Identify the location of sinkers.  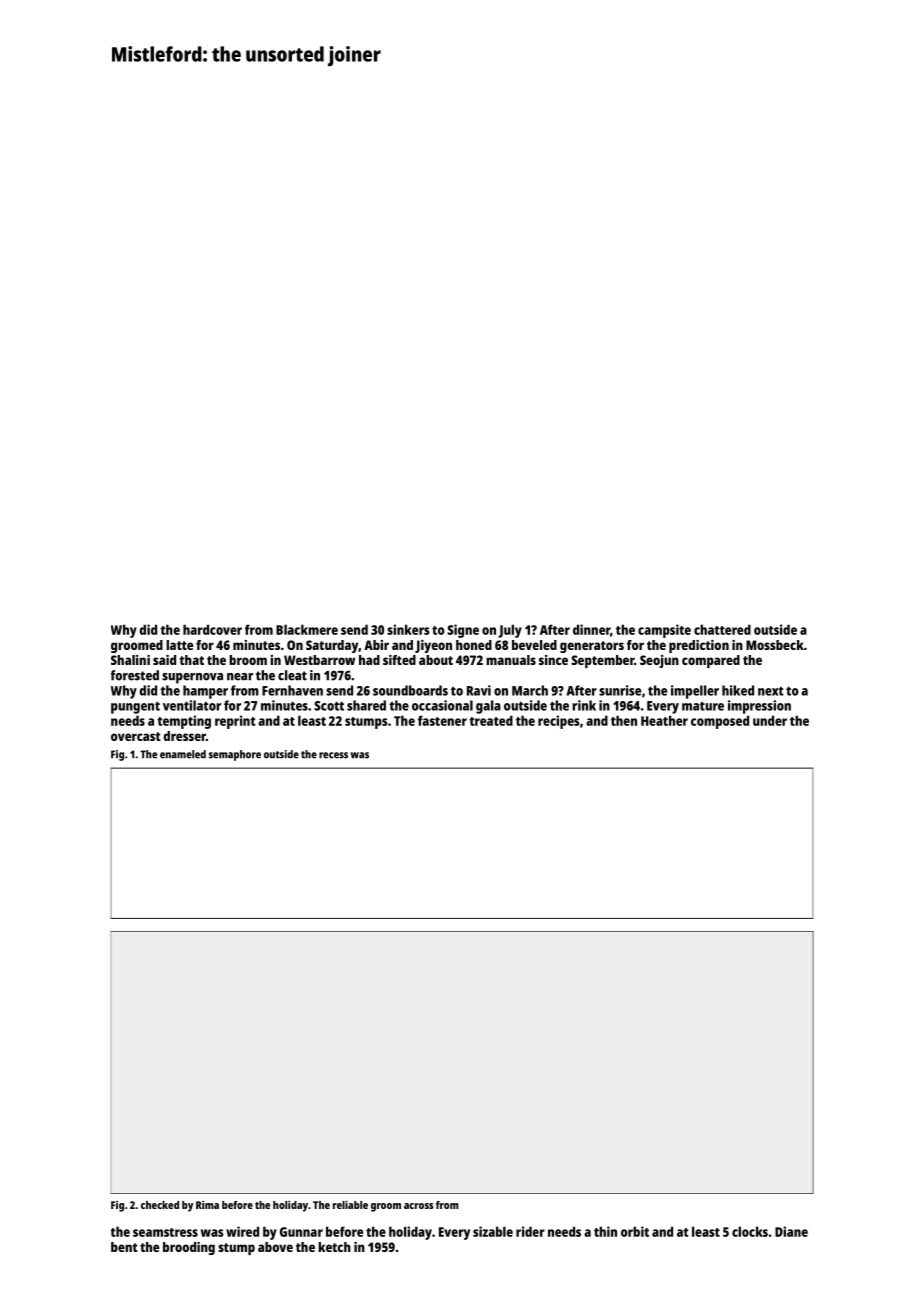
(408, 629).
